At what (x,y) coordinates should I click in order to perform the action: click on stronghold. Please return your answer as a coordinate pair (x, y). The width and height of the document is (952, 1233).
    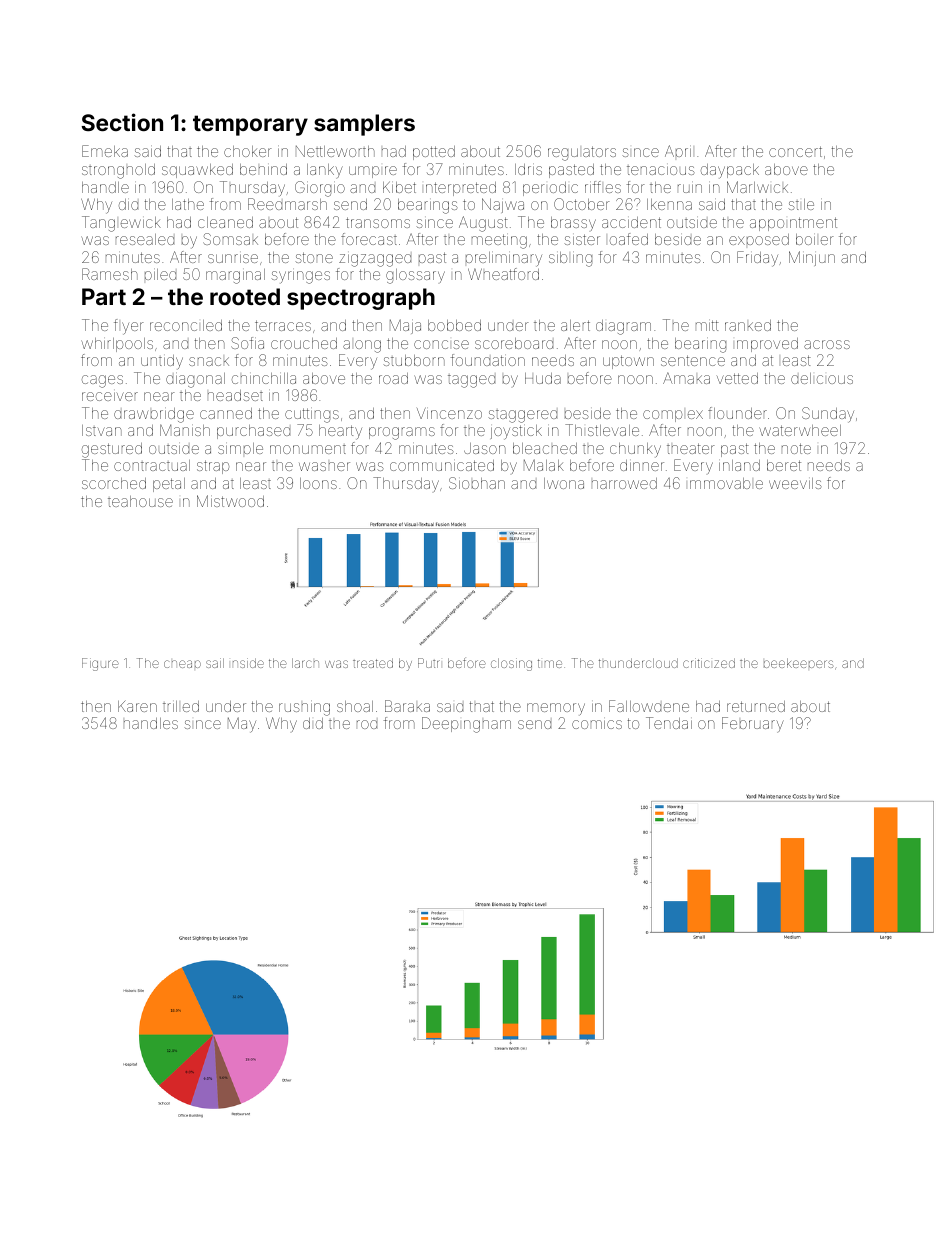
    Looking at the image, I should click on (118, 171).
